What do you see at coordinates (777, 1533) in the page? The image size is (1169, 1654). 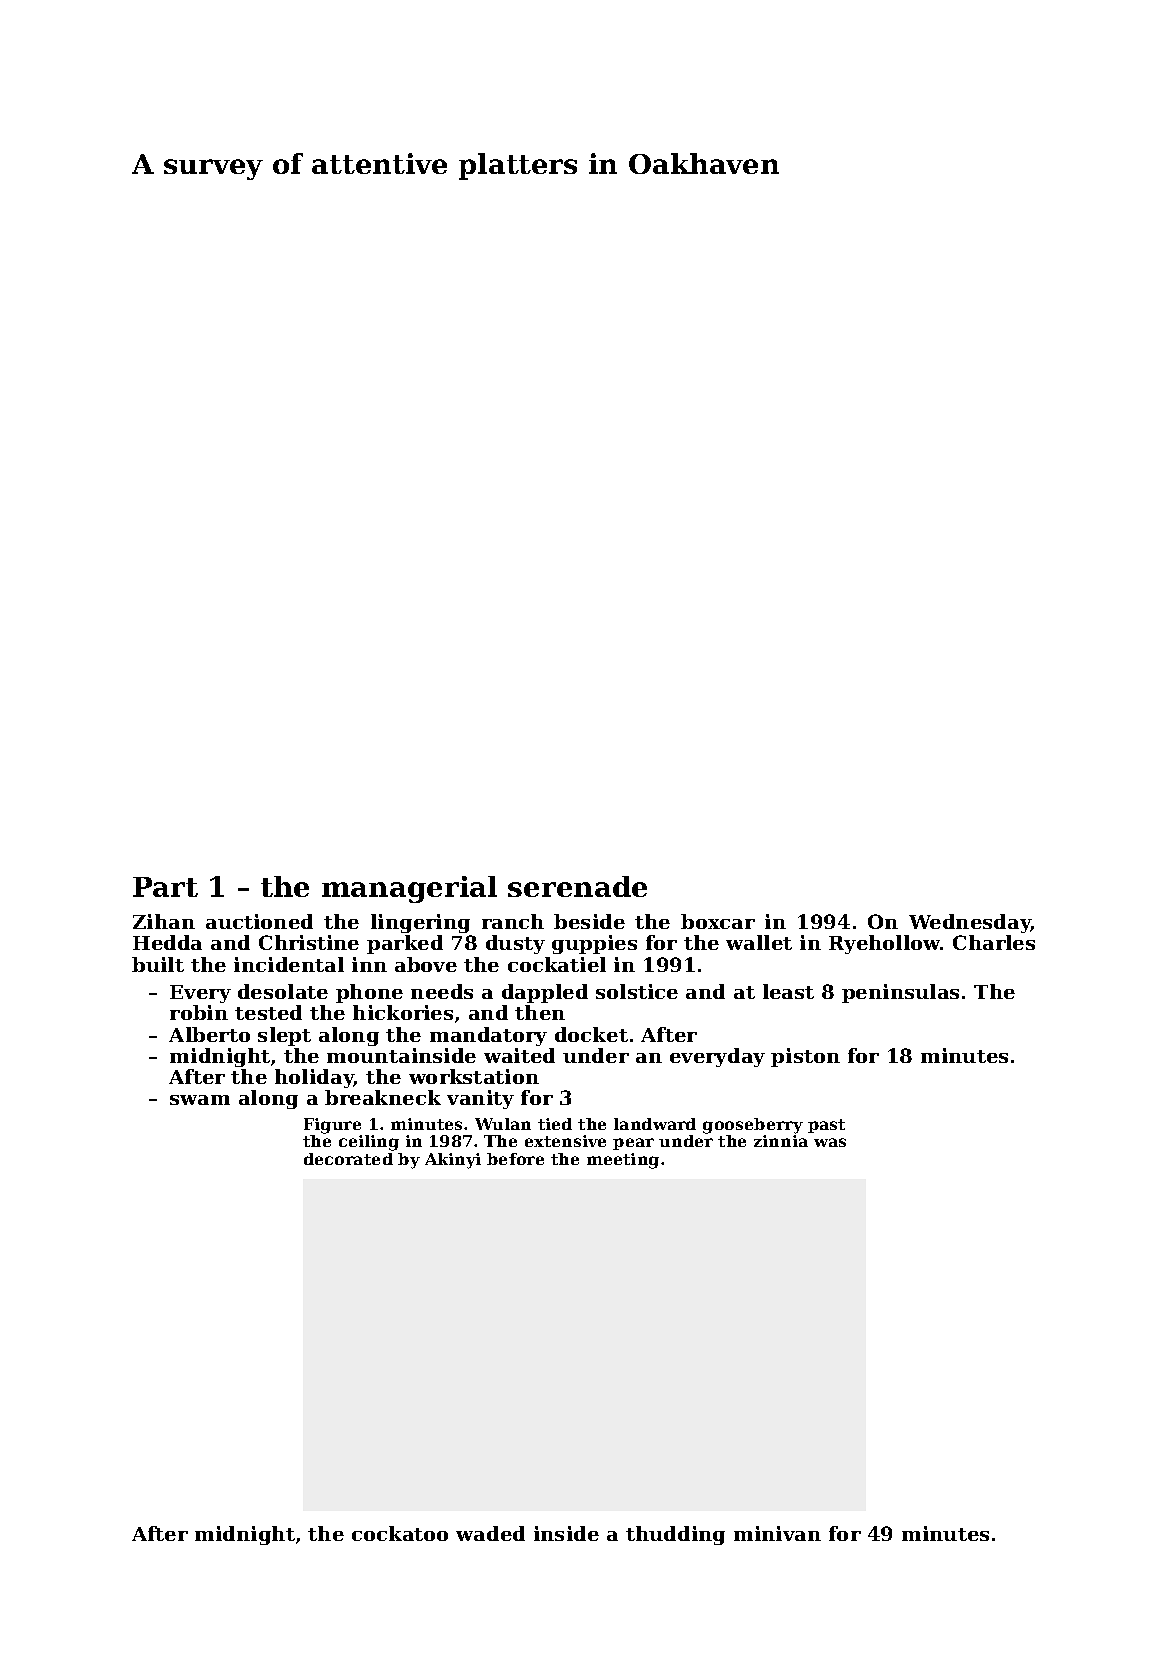 I see `minivan` at bounding box center [777, 1533].
